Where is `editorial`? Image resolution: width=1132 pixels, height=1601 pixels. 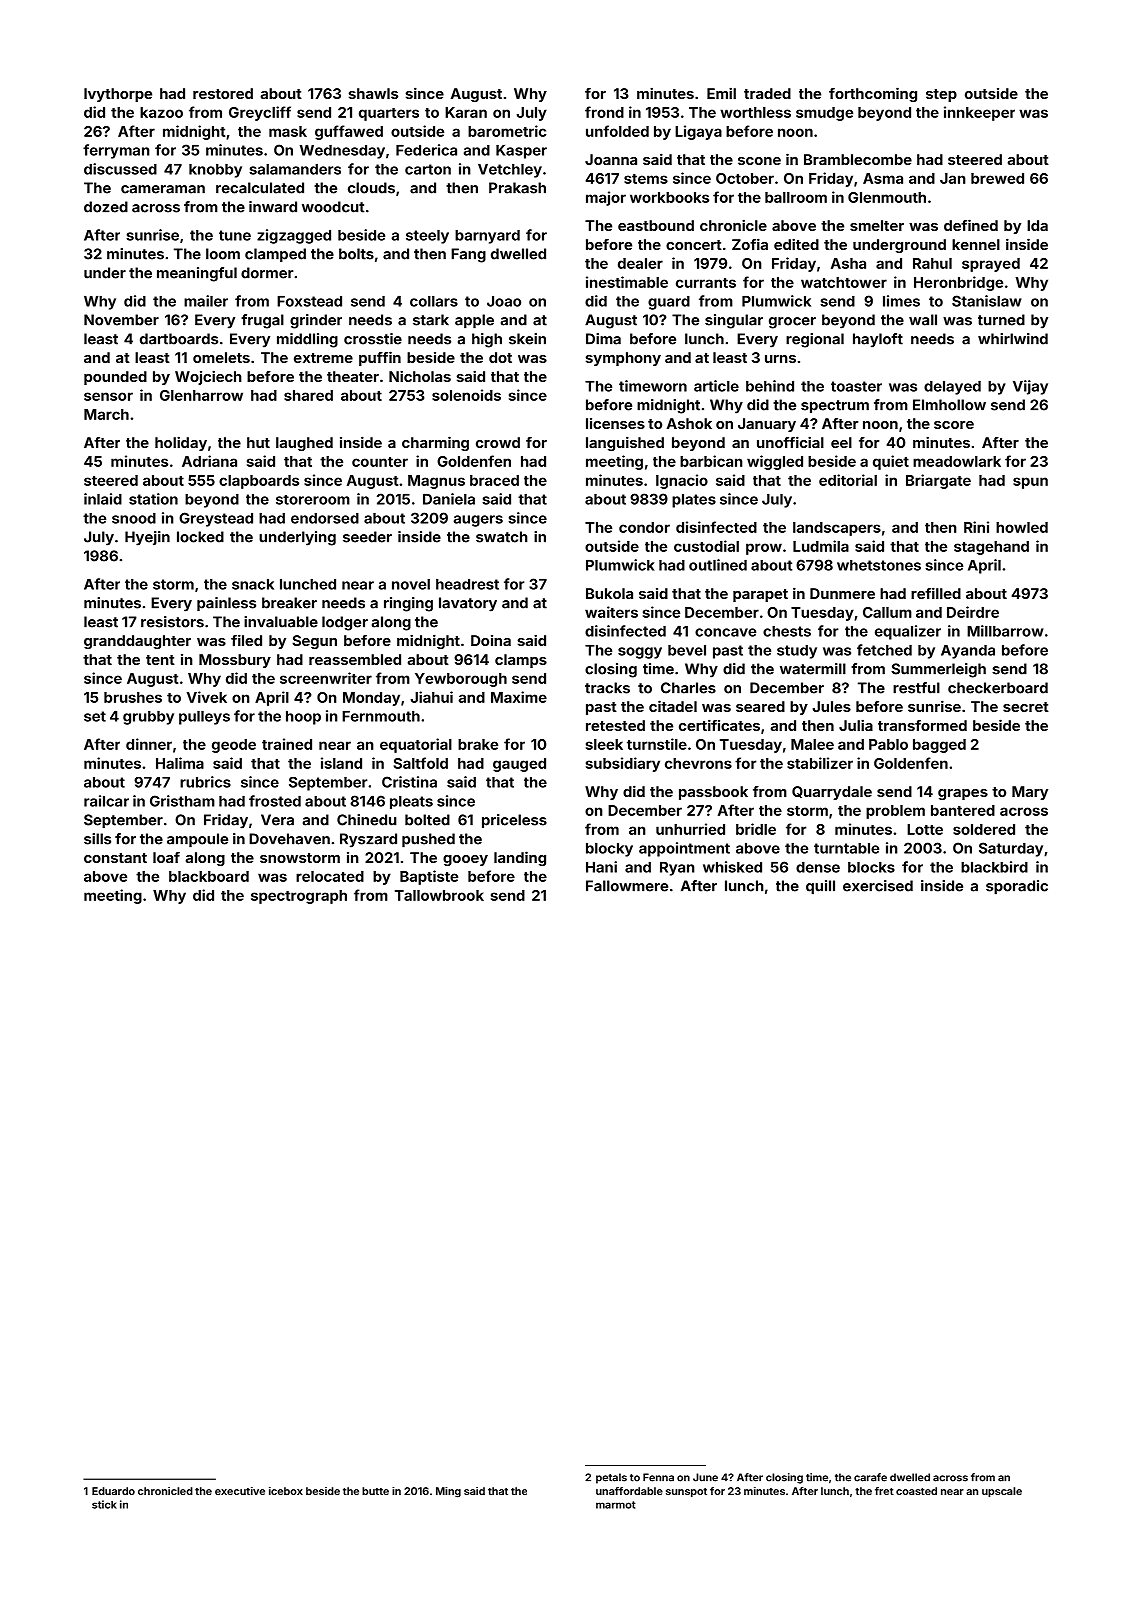 editorial is located at coordinates (848, 480).
